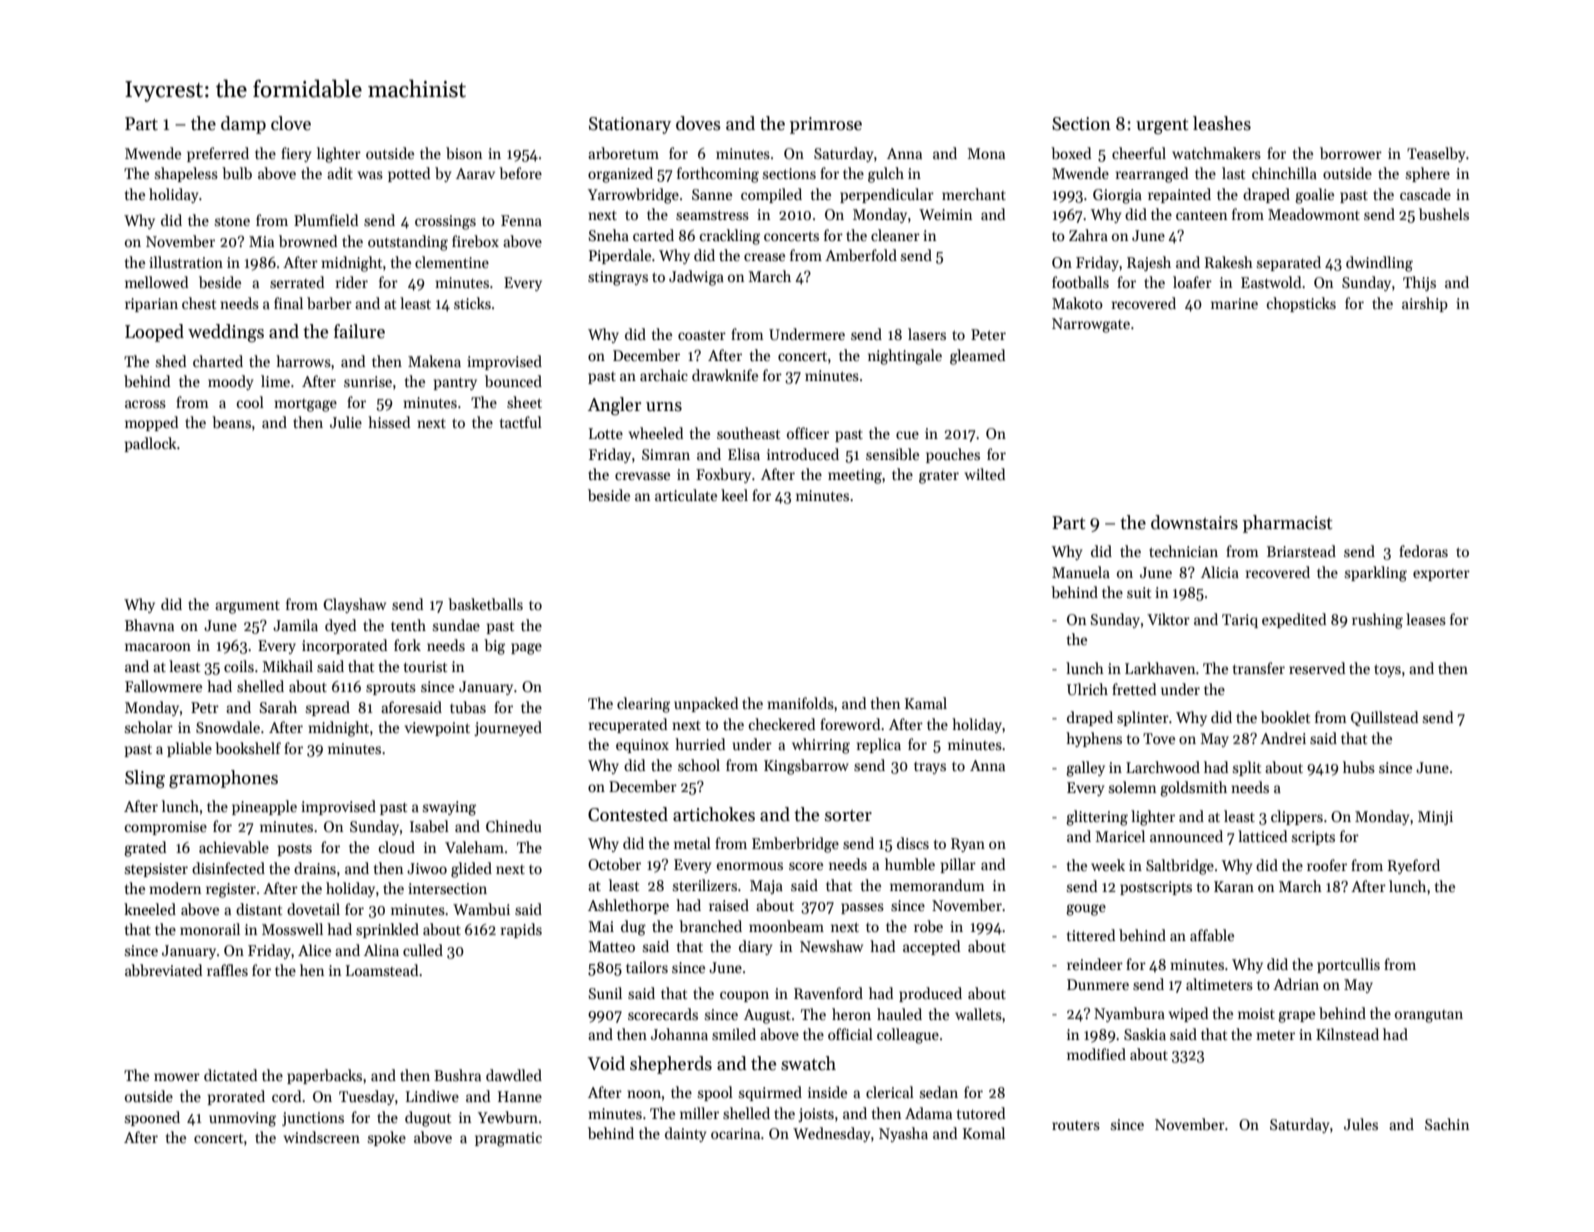 The width and height of the screenshot is (1594, 1232). I want to click on spread, so click(328, 708).
